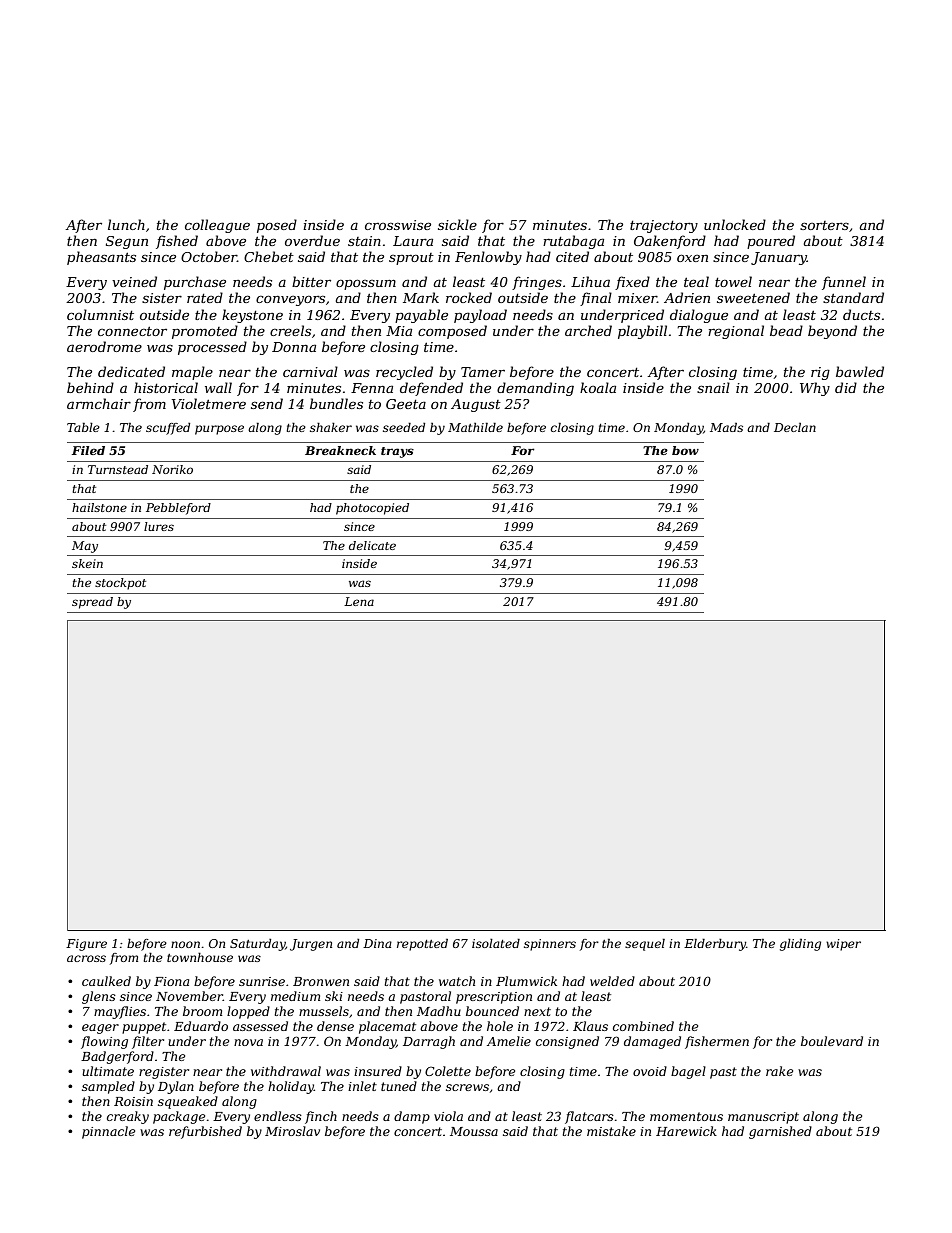 This page has width=952, height=1233. I want to click on Lena, so click(359, 601).
